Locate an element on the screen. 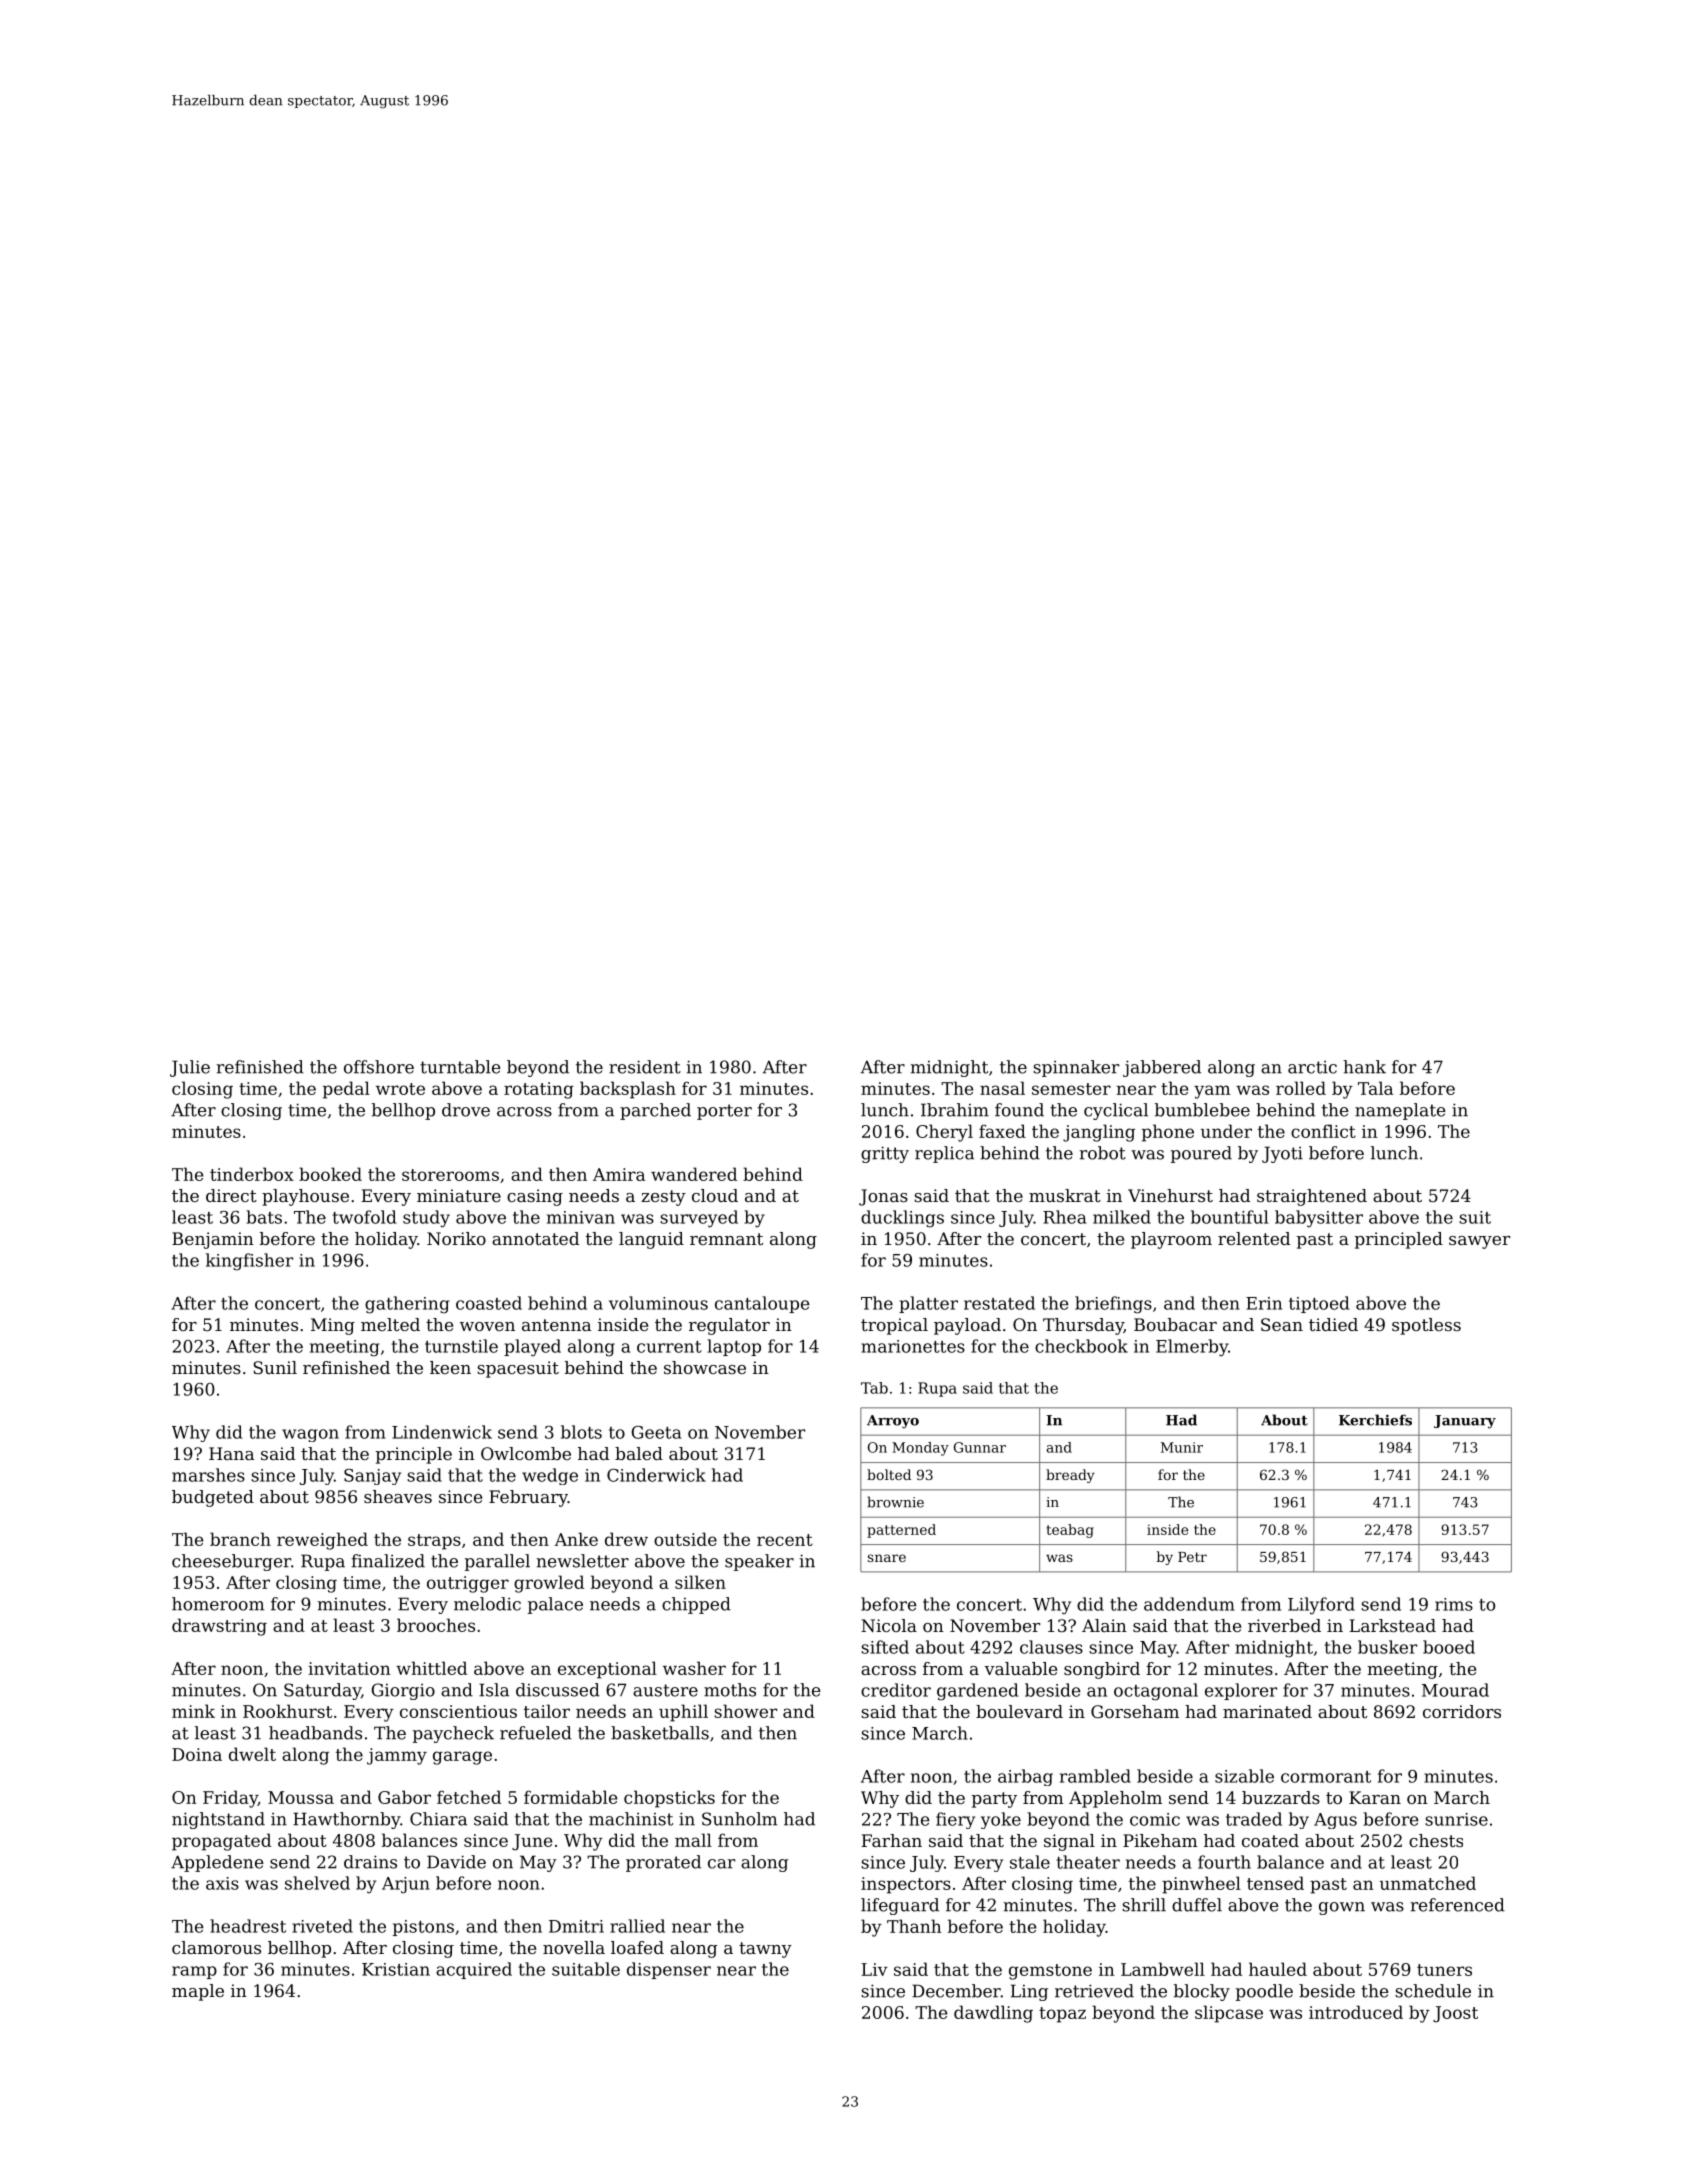 This screenshot has width=1683, height=2178. keen is located at coordinates (450, 1367).
